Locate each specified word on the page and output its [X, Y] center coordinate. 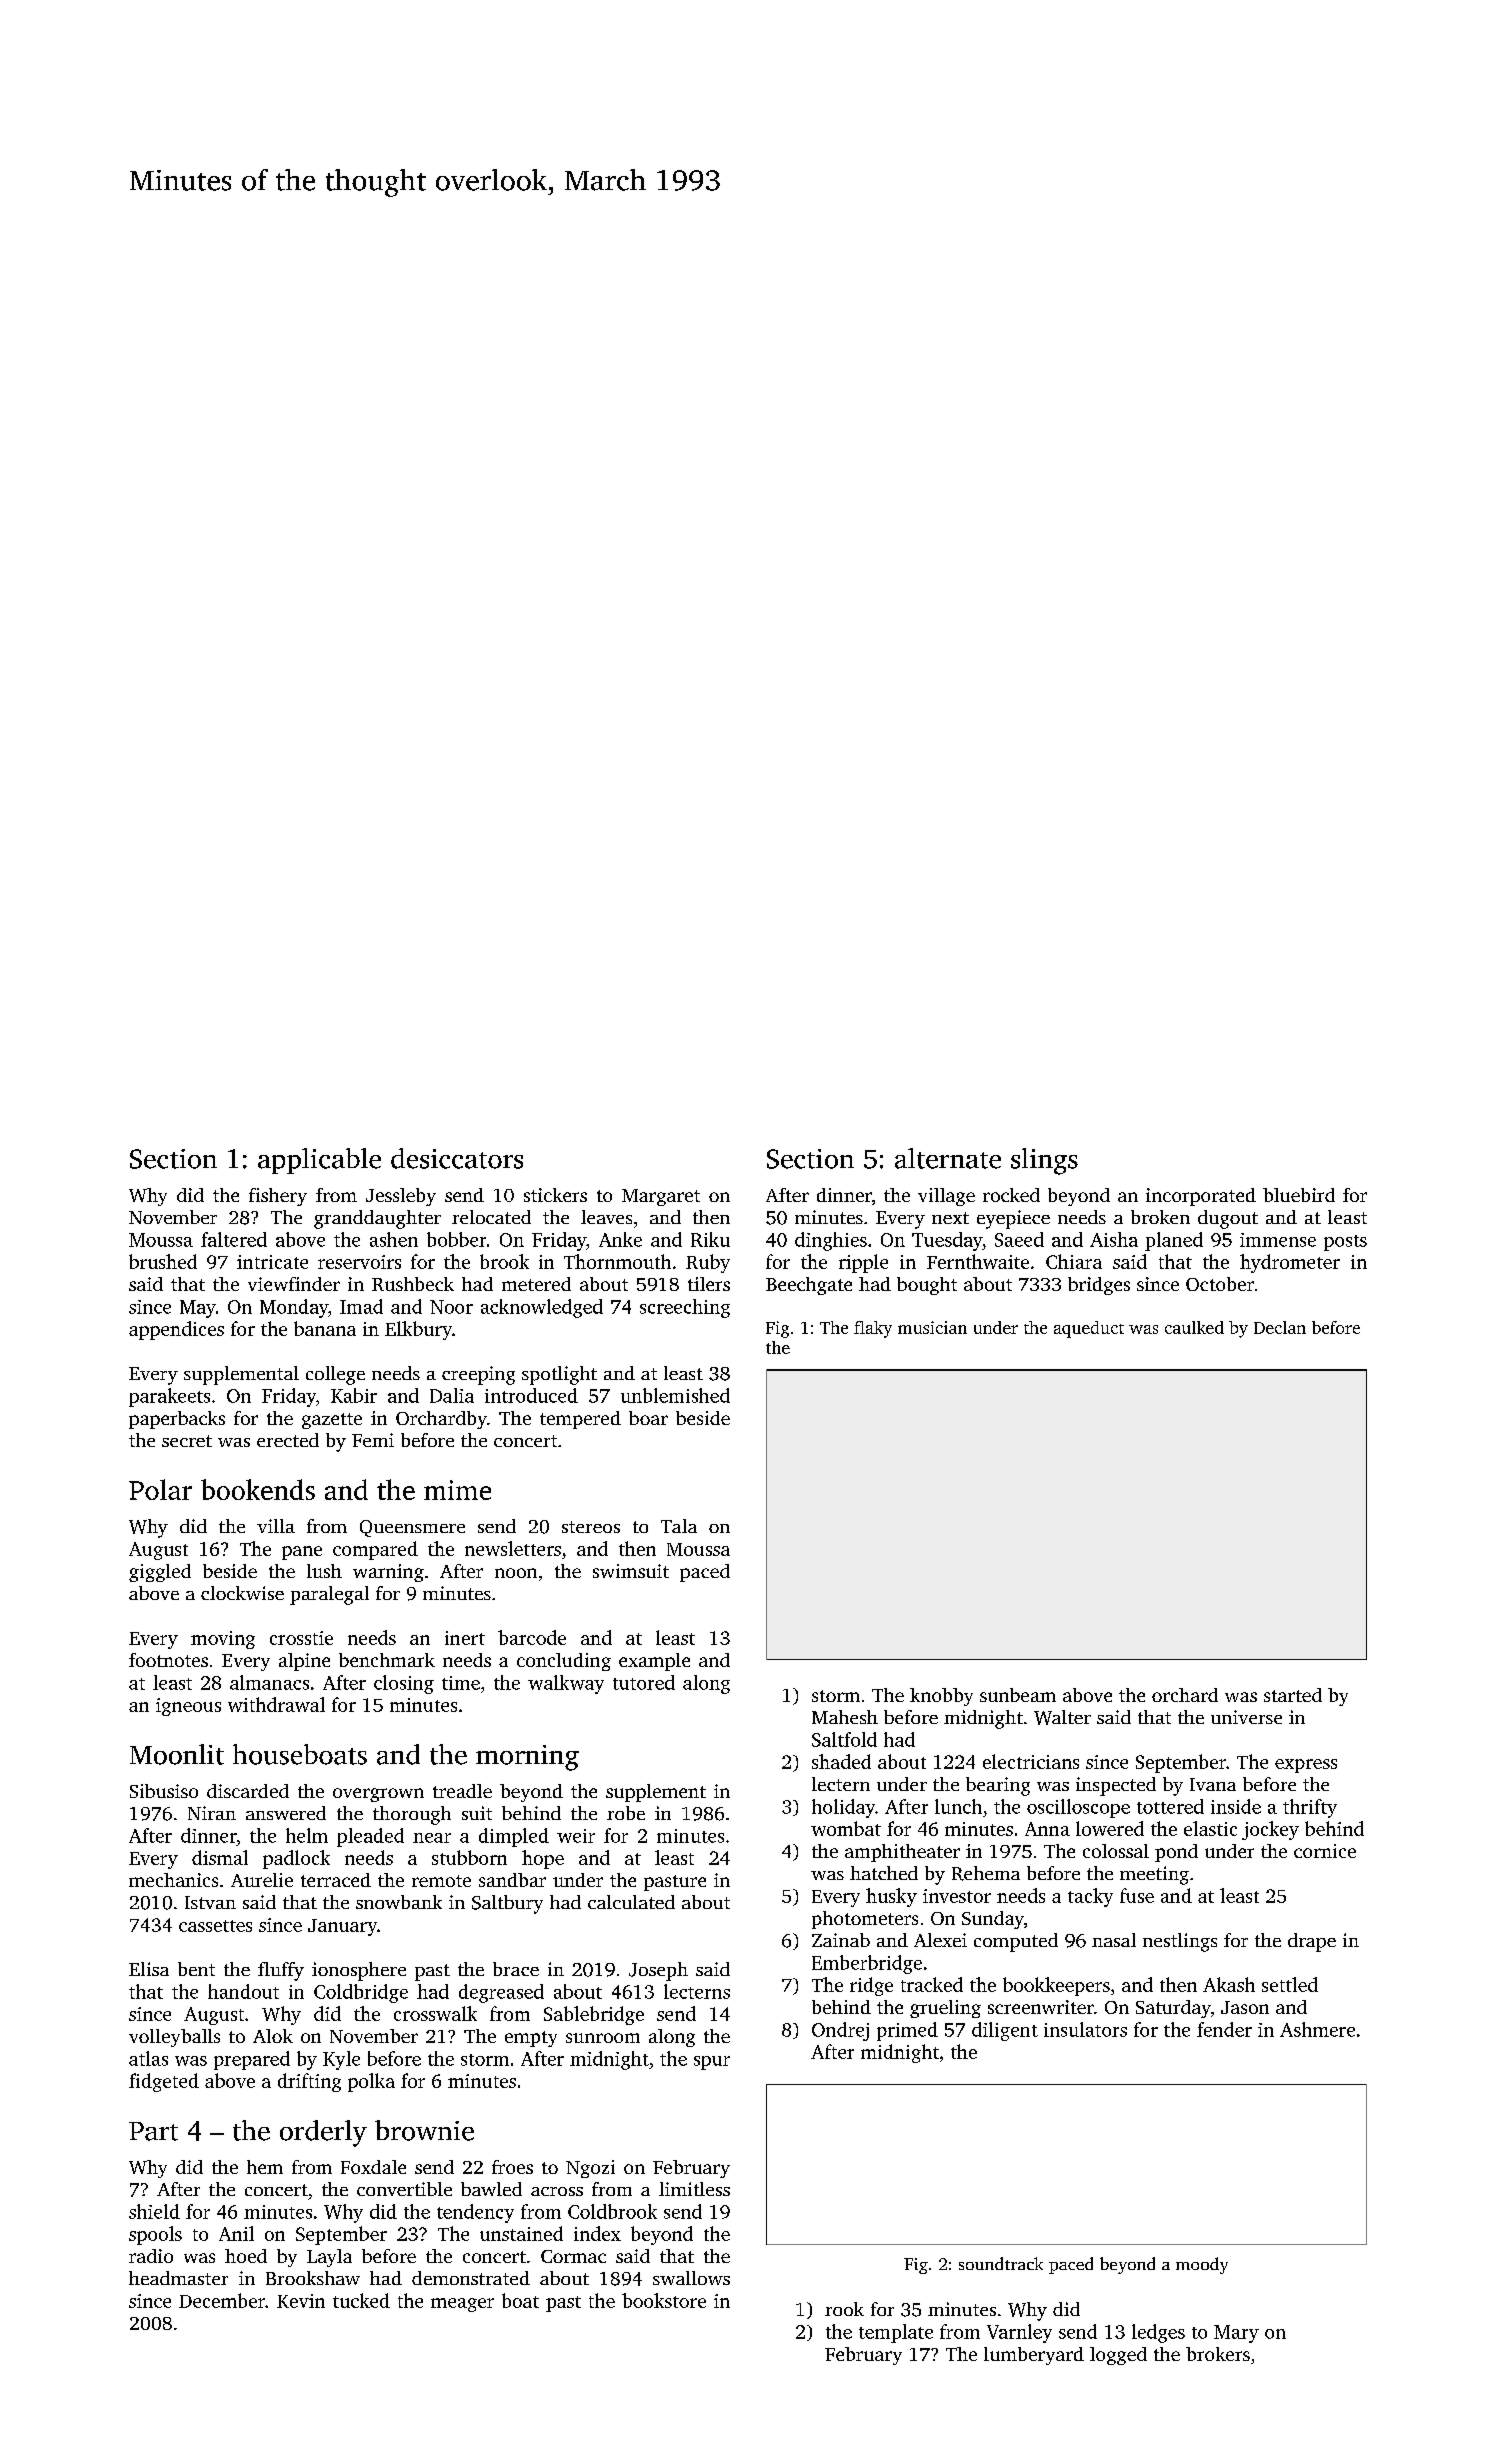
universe [1246, 1717]
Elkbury [418, 1330]
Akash [1229, 1984]
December [222, 2300]
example [654, 1662]
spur [712, 2063]
